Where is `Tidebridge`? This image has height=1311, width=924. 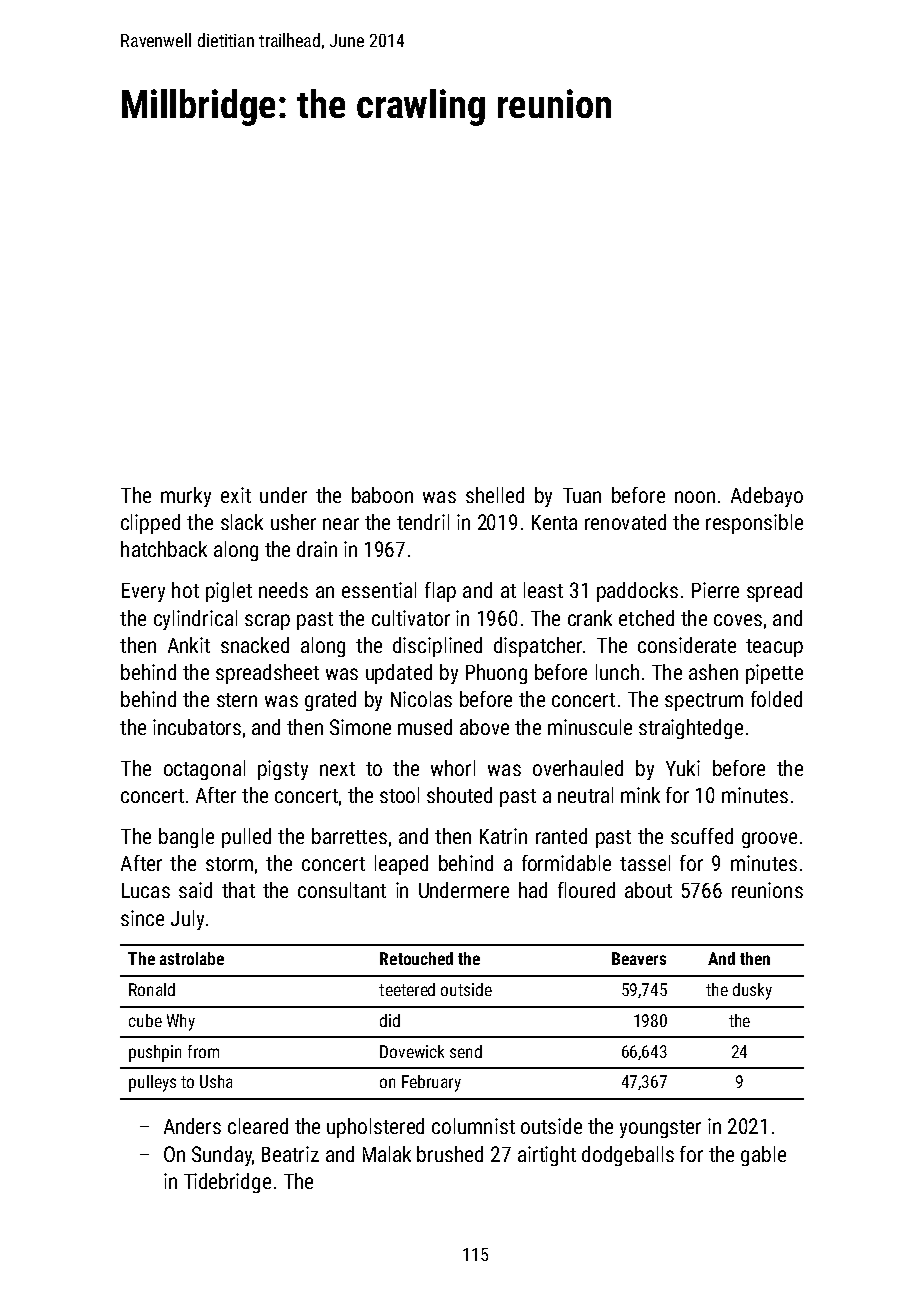
Tidebridge is located at coordinates (227, 1183).
